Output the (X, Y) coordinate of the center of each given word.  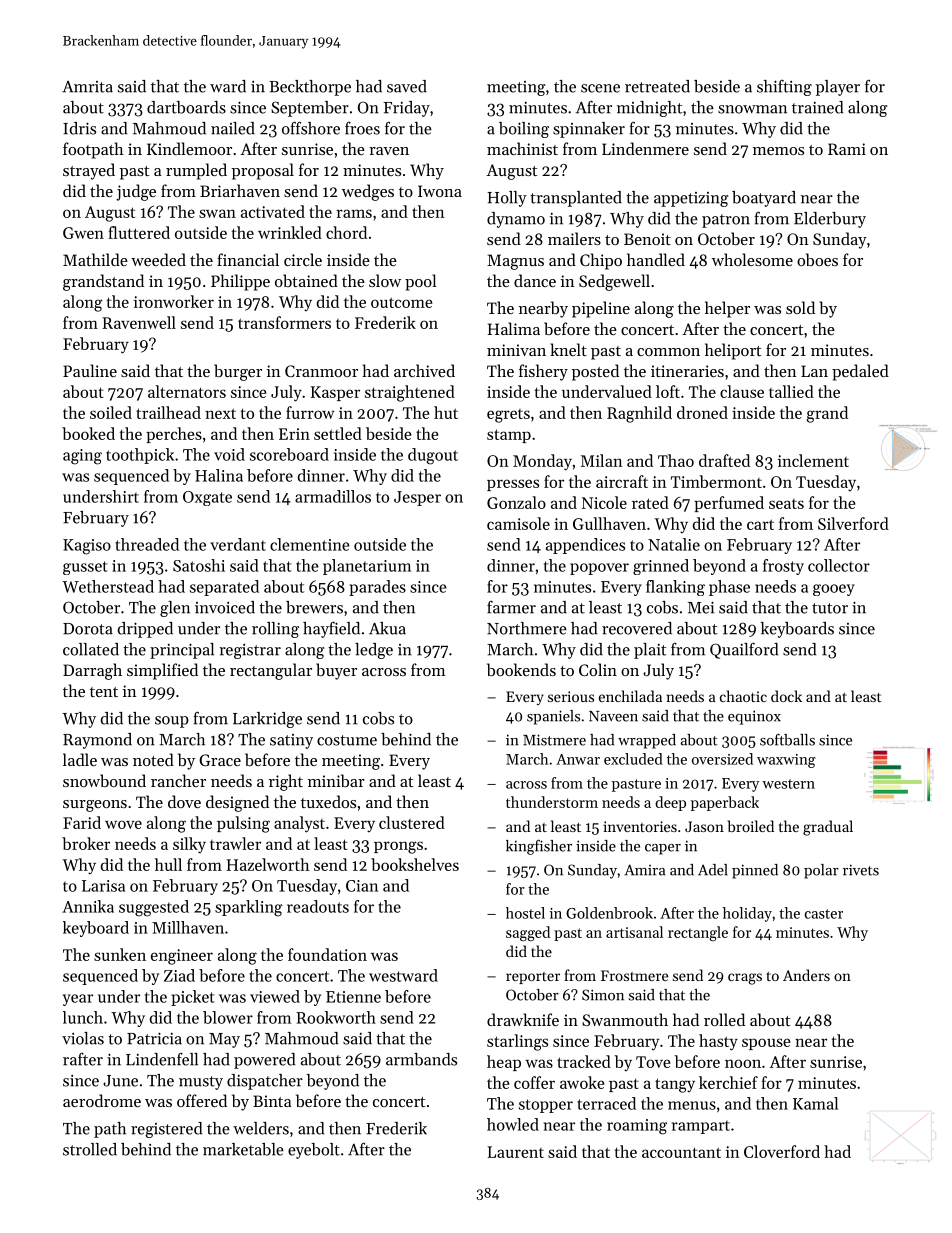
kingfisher (539, 847)
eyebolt (314, 1151)
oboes (817, 259)
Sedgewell (614, 282)
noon (743, 1063)
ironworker (174, 301)
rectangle (698, 933)
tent (104, 692)
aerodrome (102, 1100)
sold (800, 307)
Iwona (440, 191)
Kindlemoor (189, 148)
